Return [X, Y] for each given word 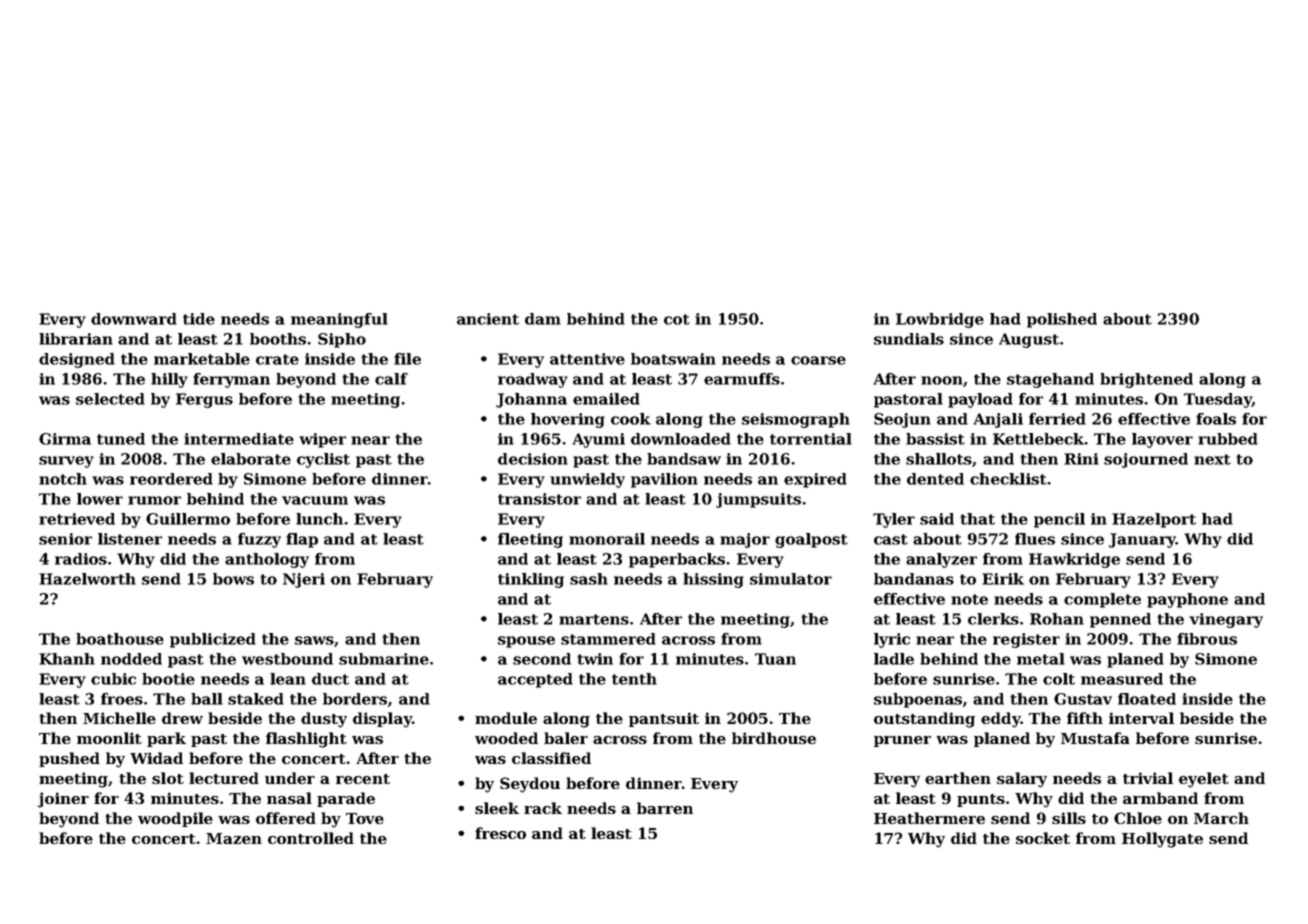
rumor [154, 500]
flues [1035, 539]
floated [1147, 699]
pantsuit [664, 719]
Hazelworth [87, 579]
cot [677, 319]
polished [1062, 320]
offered [286, 818]
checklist [1008, 479]
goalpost [811, 540]
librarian [76, 339]
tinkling [531, 580]
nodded [131, 659]
